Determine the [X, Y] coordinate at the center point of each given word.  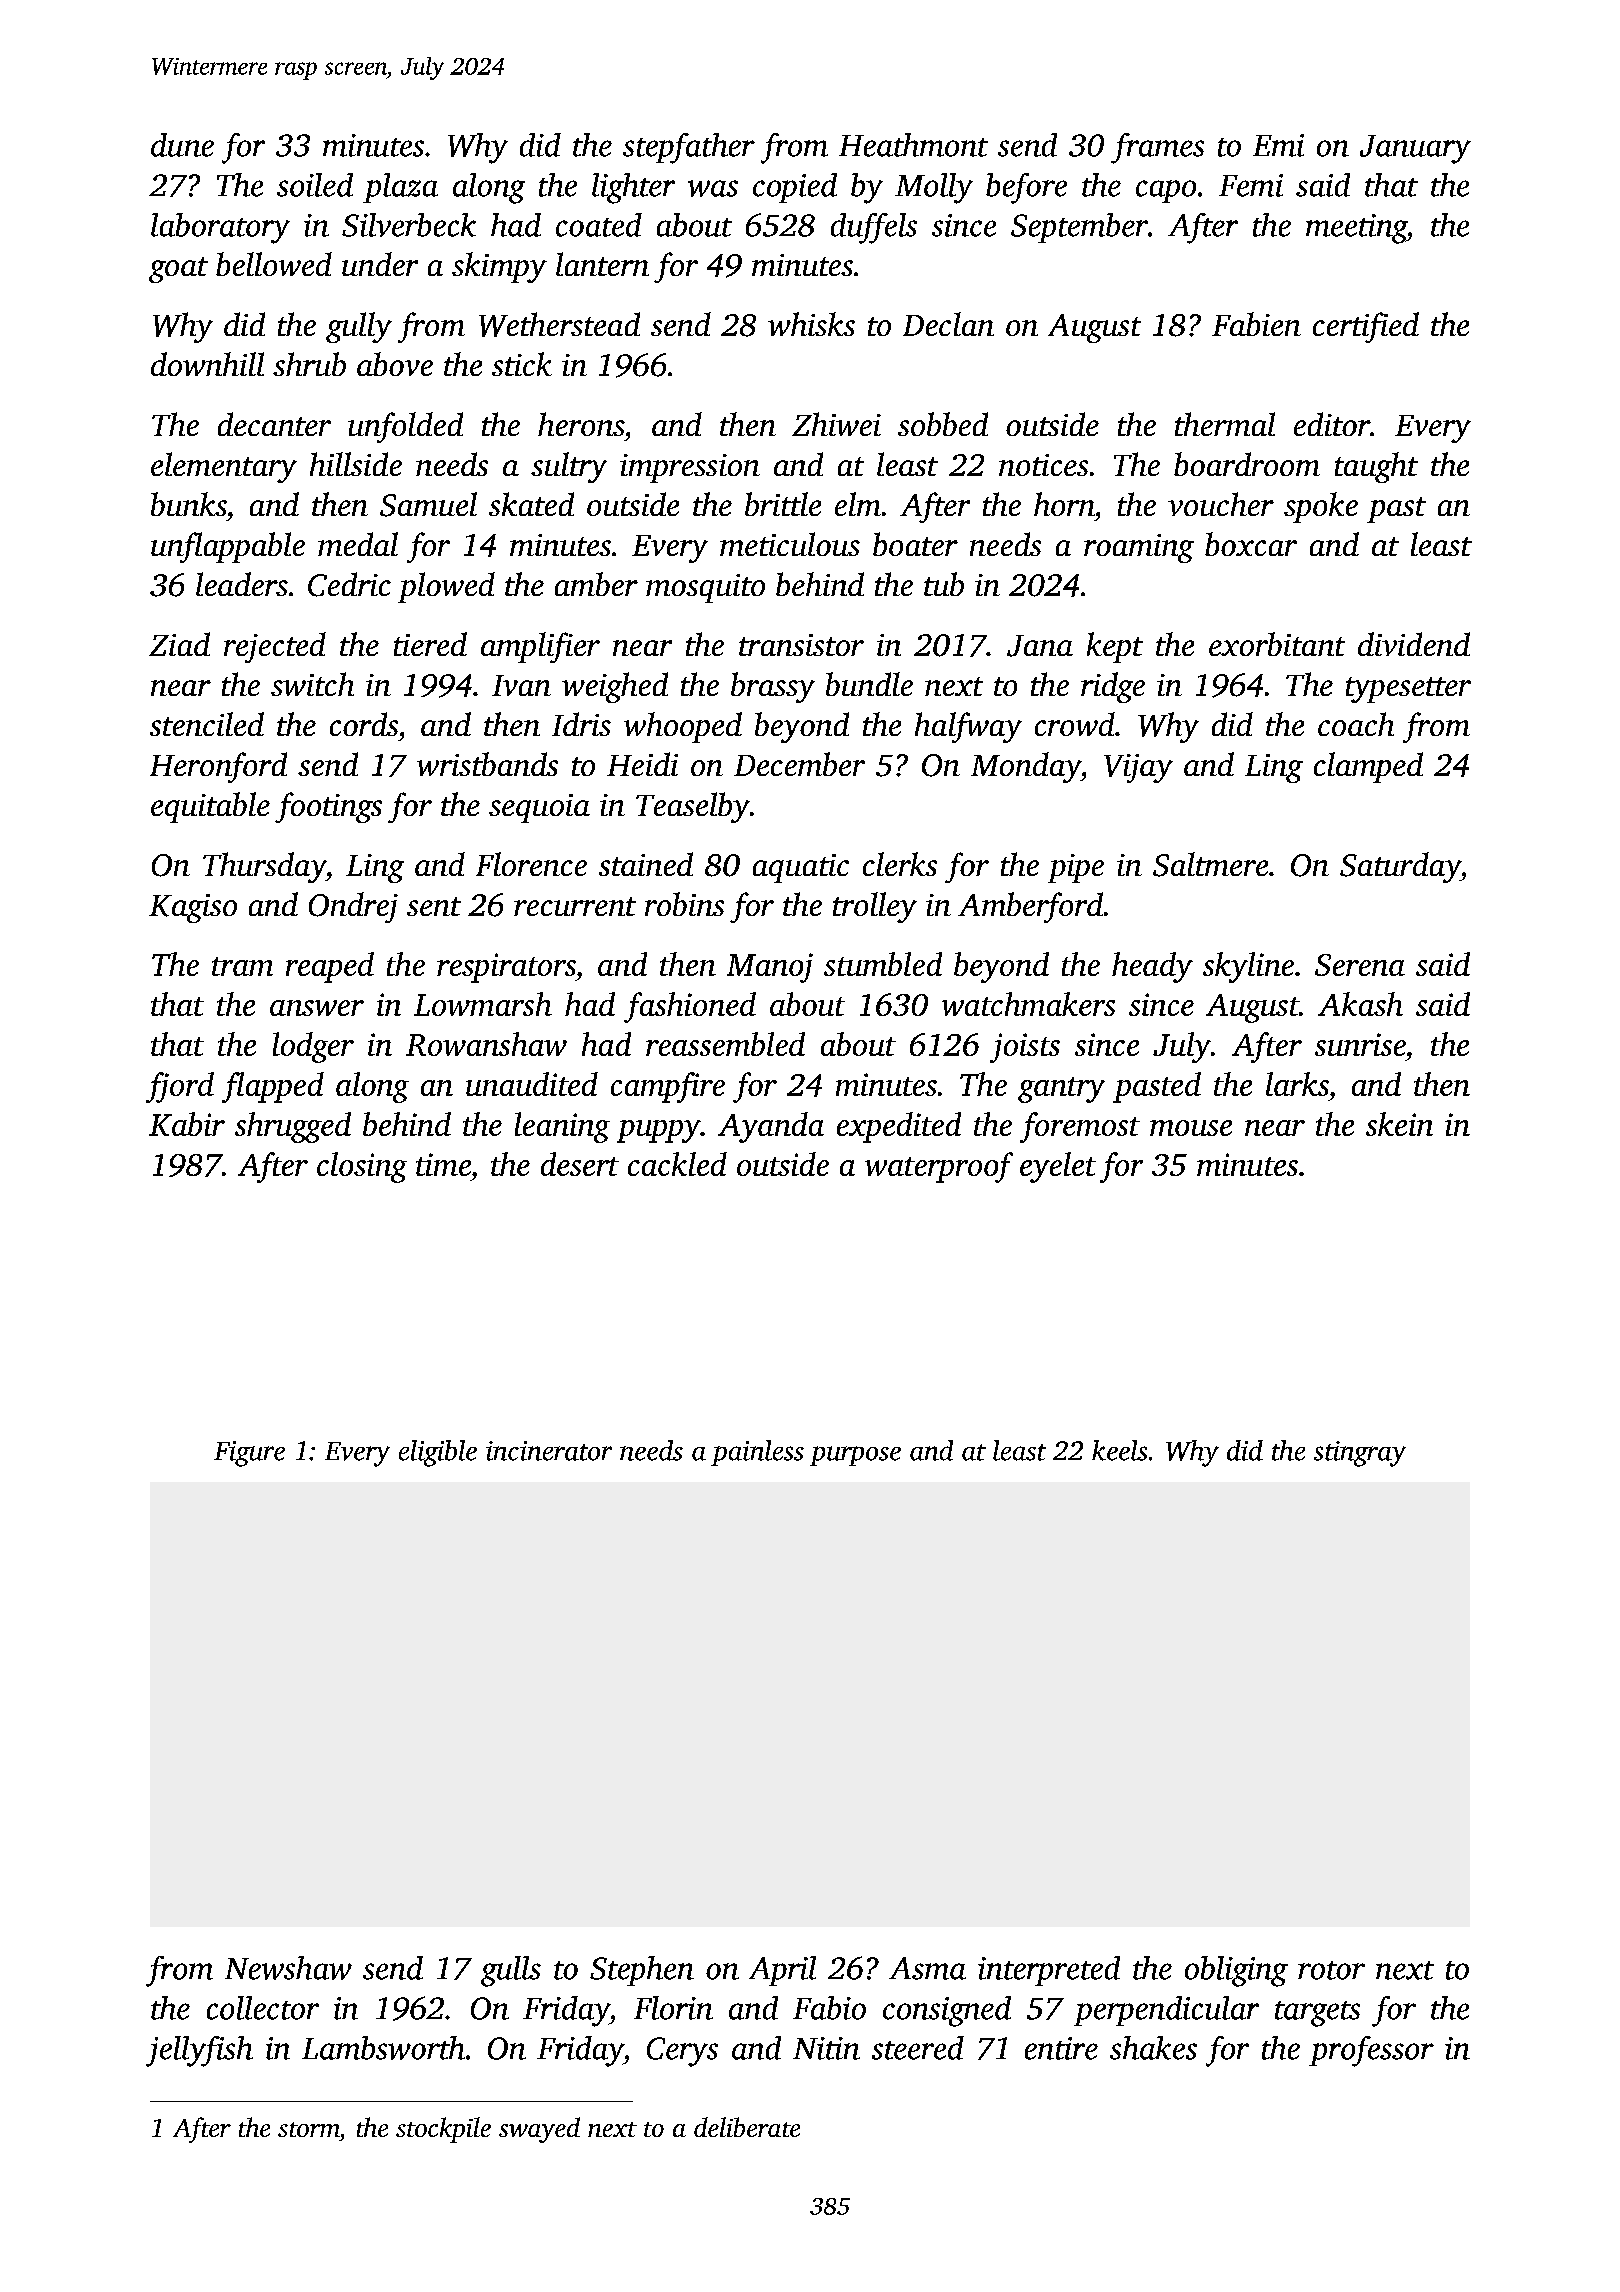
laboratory [220, 228]
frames [1157, 148]
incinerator [549, 1451]
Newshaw [288, 1968]
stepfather [689, 148]
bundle [869, 684]
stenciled [207, 724]
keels [1119, 1450]
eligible [438, 1453]
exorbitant [1277, 644]
